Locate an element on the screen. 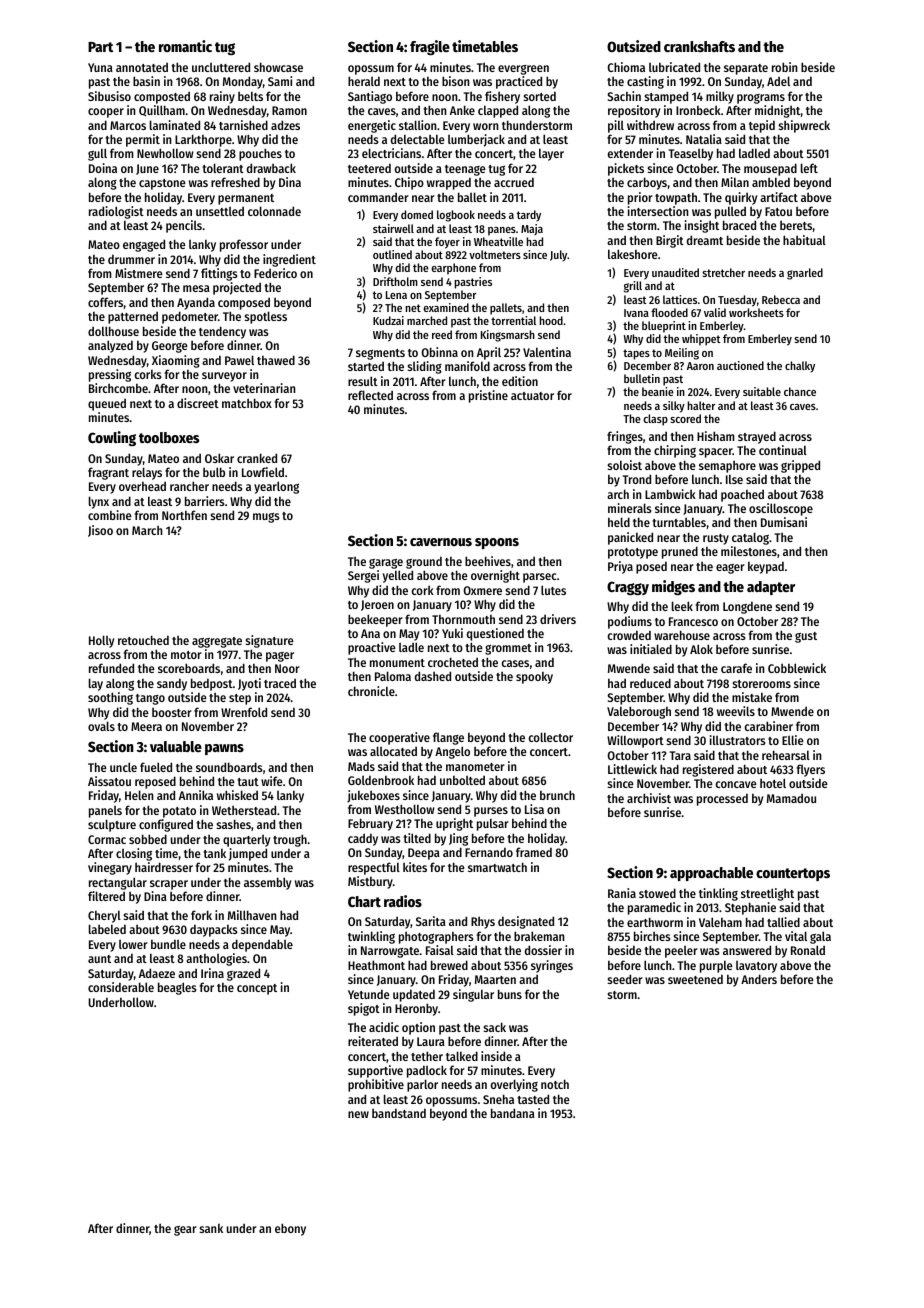 This screenshot has height=1308, width=924. ebony is located at coordinates (290, 1229).
